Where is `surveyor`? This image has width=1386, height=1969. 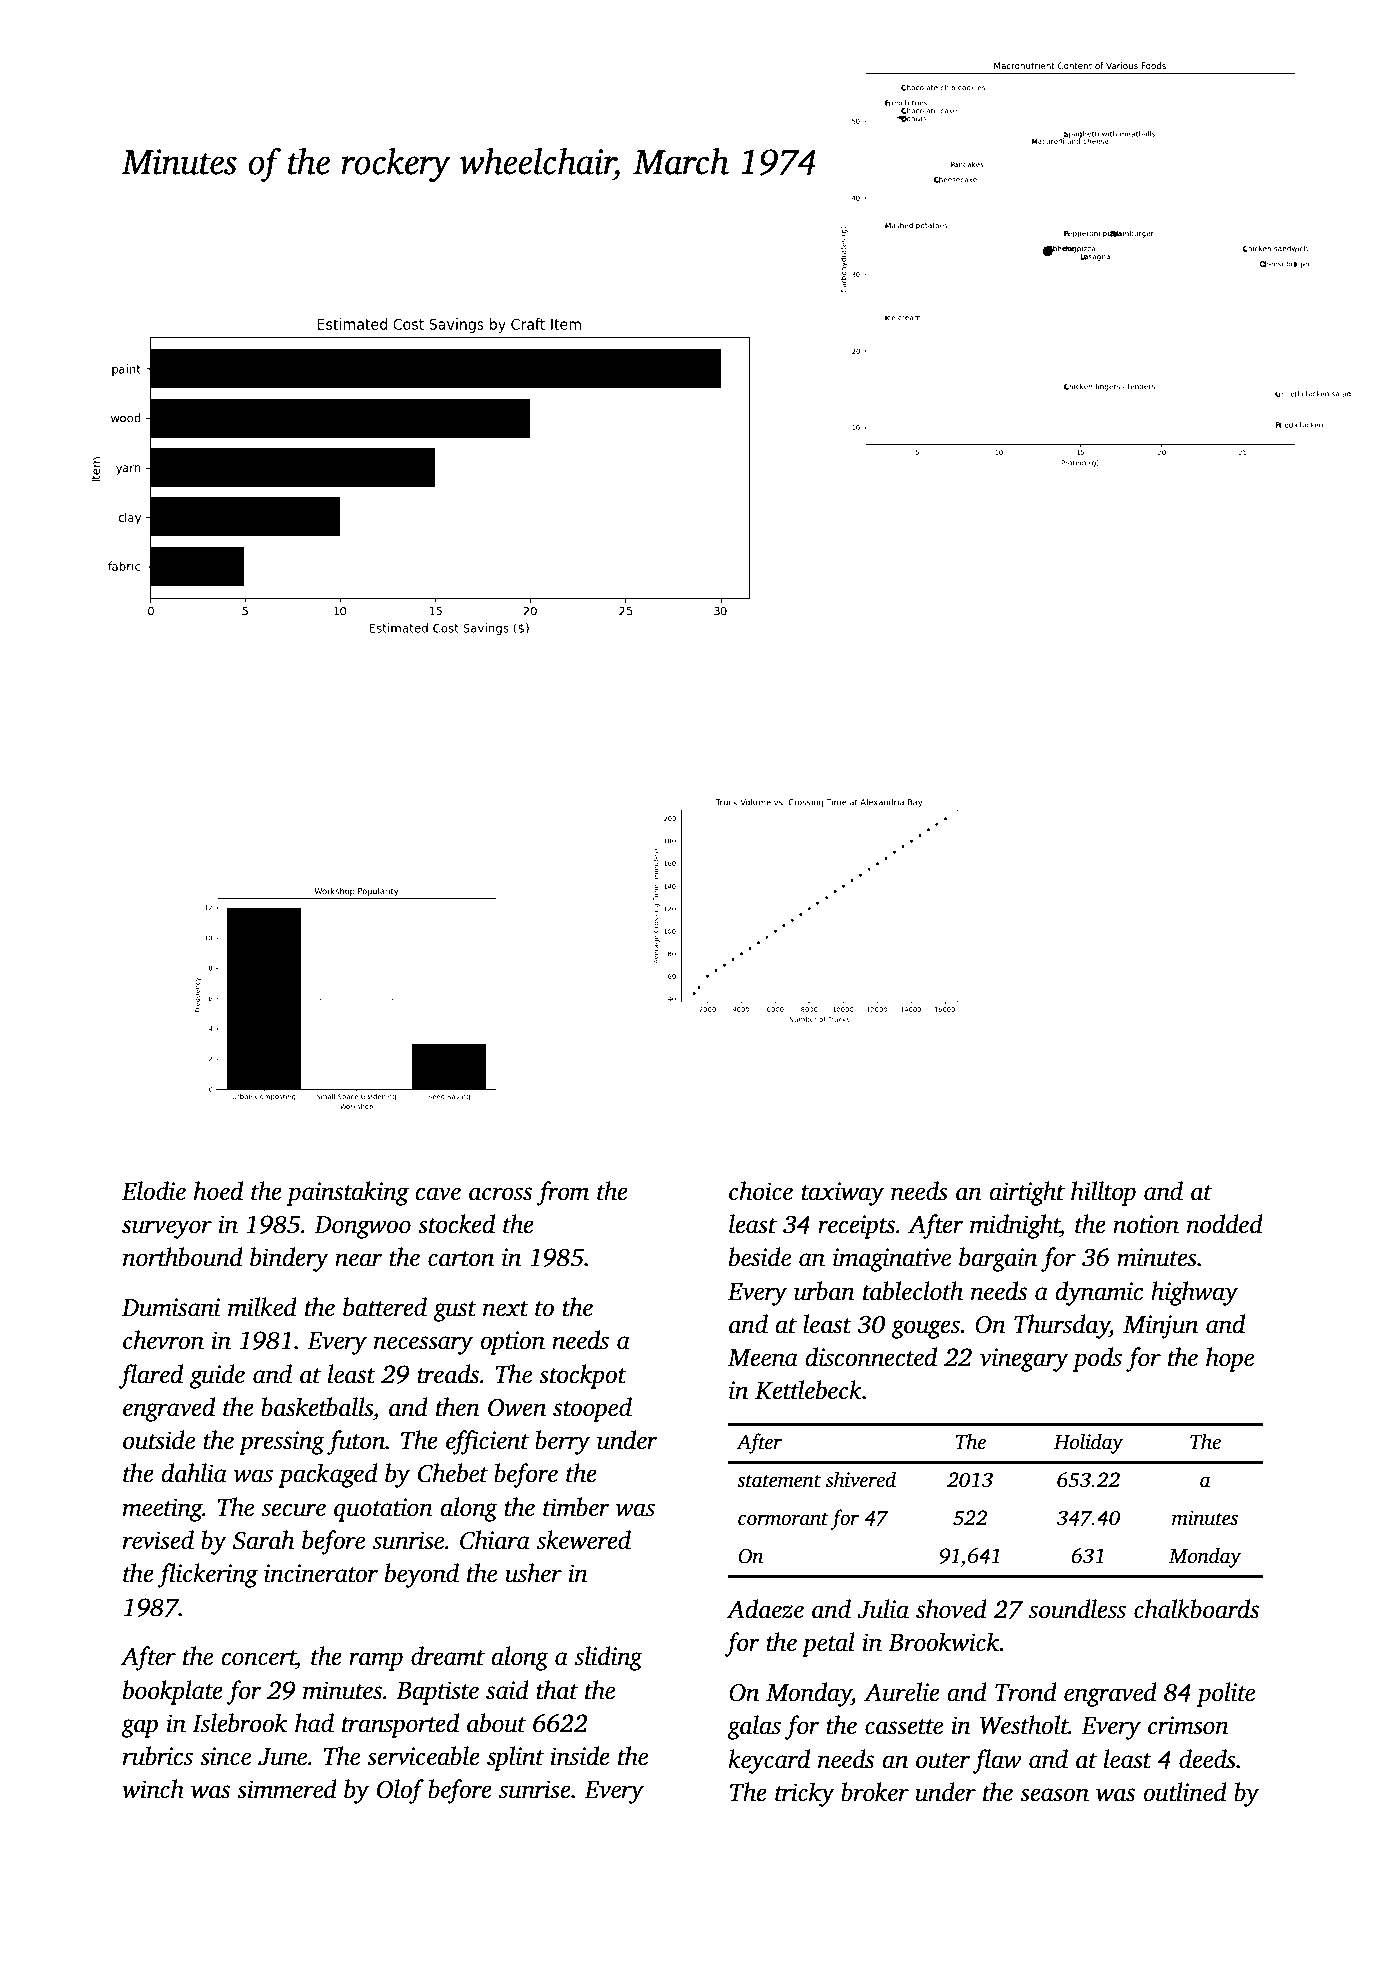 surveyor is located at coordinates (167, 1229).
